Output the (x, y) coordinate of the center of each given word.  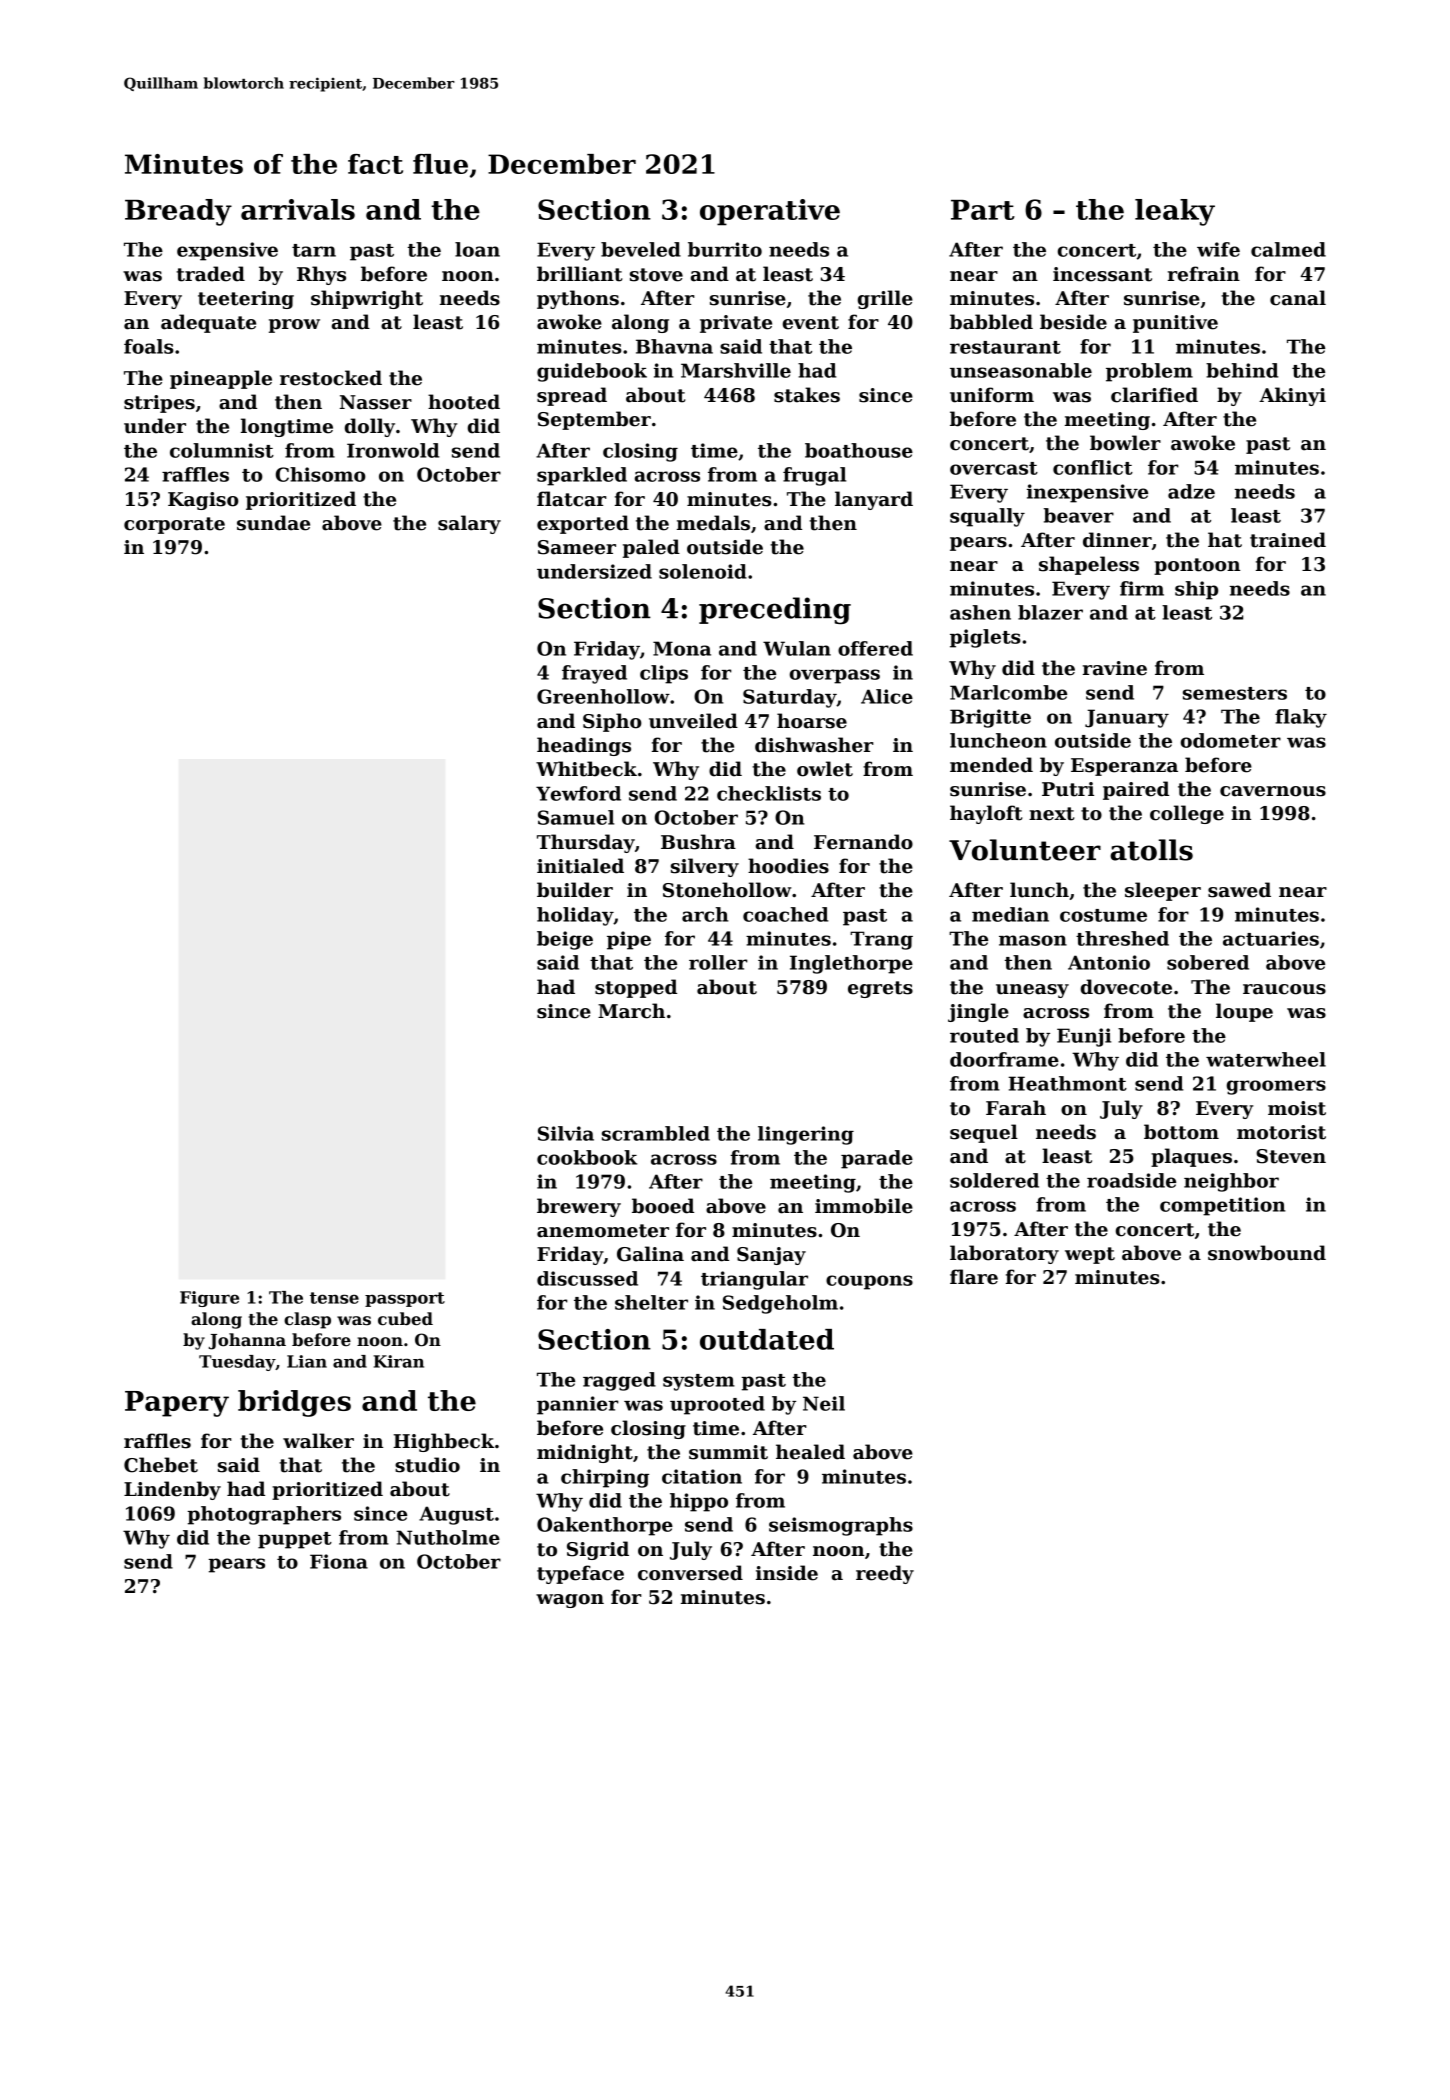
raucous (1284, 989)
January (1127, 718)
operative (770, 212)
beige (565, 940)
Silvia (566, 1133)
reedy (885, 1574)
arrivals (298, 209)
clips (664, 674)
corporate (174, 525)
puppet (295, 1540)
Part (983, 210)
